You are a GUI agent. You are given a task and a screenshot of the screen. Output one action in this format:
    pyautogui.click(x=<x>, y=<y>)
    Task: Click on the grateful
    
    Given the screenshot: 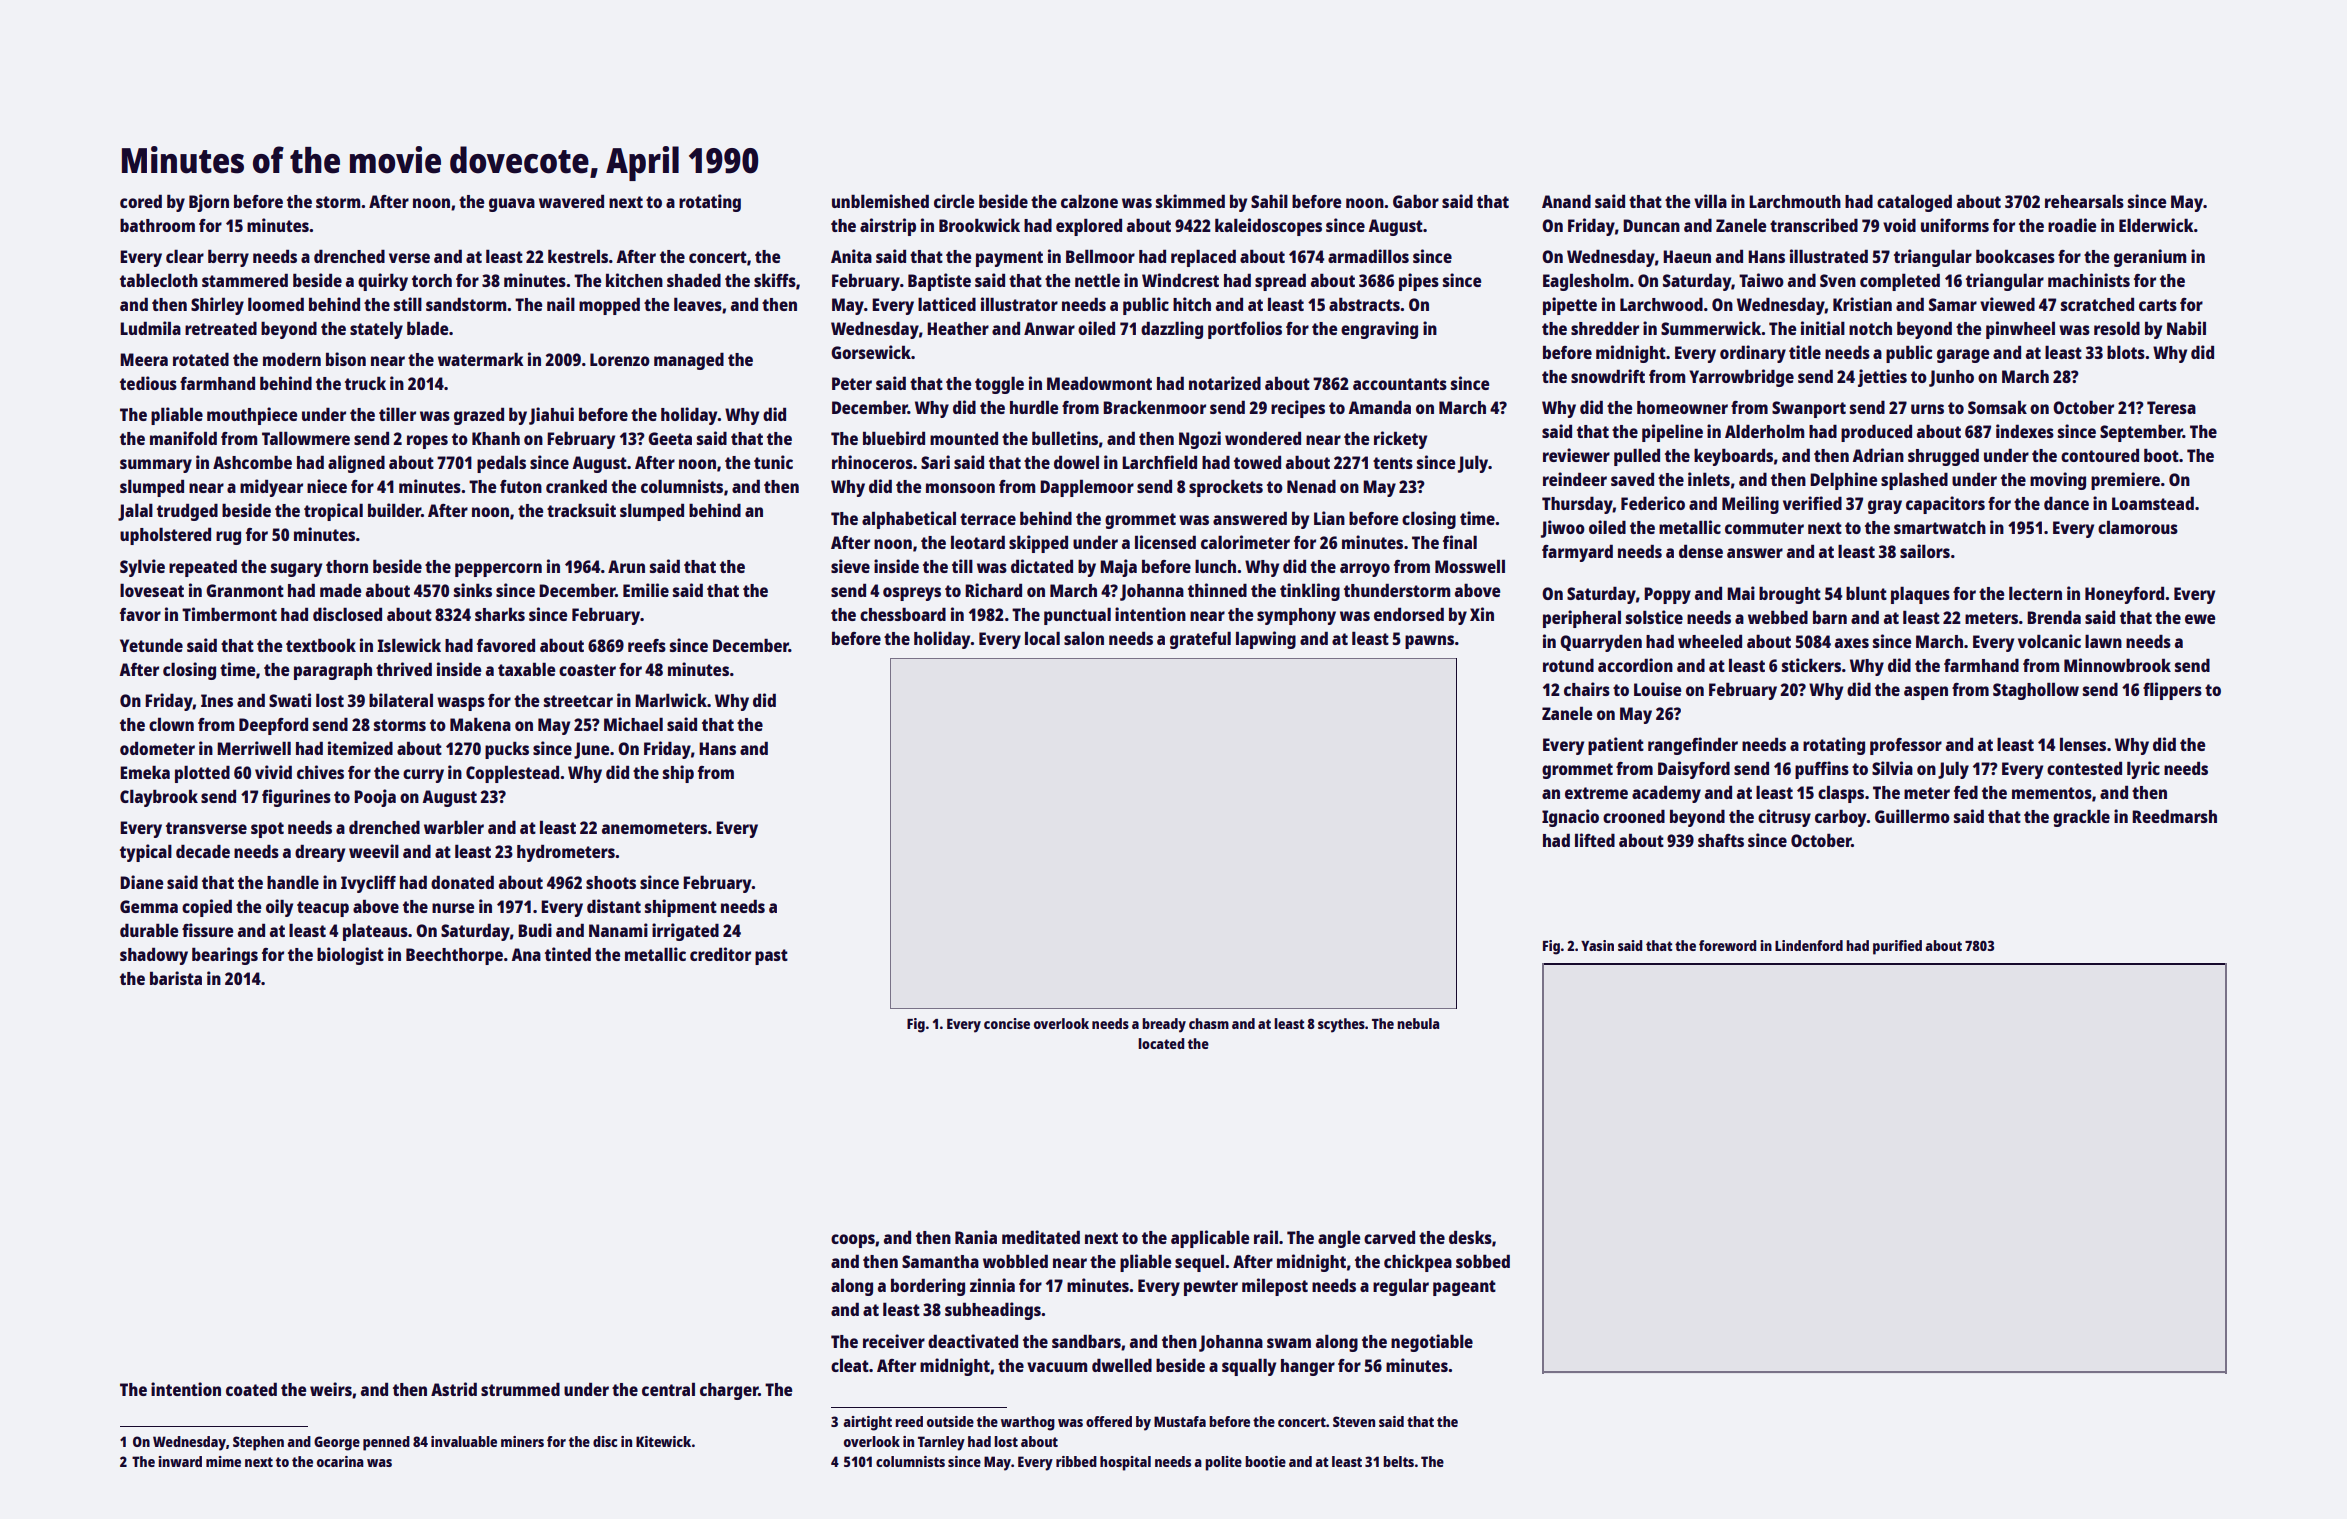 What is the action you would take?
    pyautogui.click(x=1200, y=640)
